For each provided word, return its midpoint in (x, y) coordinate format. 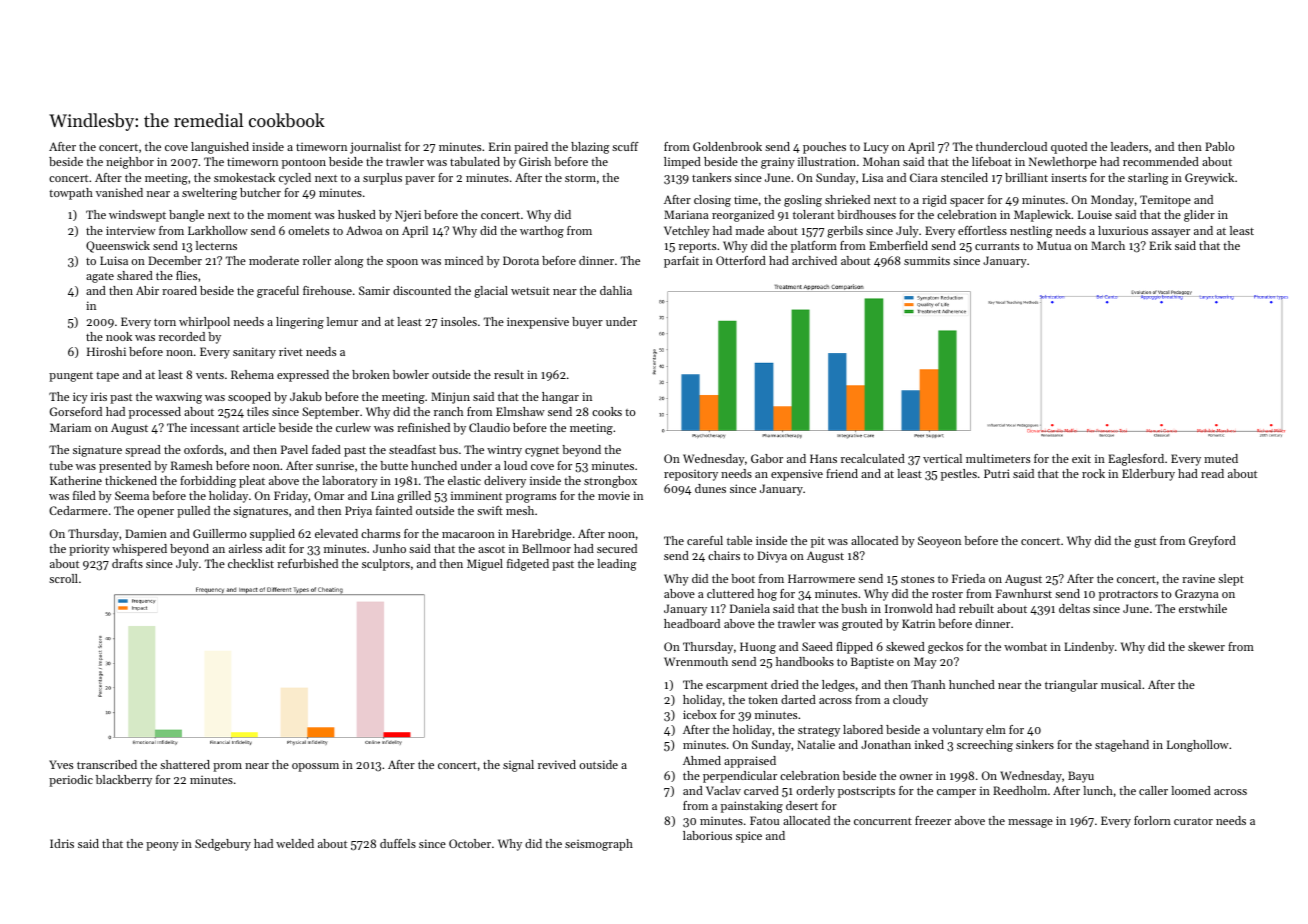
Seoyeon (939, 542)
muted (1221, 458)
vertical (942, 458)
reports (697, 248)
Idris (62, 843)
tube (61, 465)
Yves (61, 764)
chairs (724, 555)
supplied (272, 535)
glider (1199, 216)
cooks (607, 411)
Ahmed (702, 760)
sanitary (254, 353)
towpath (71, 194)
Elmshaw (520, 411)
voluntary (957, 731)
